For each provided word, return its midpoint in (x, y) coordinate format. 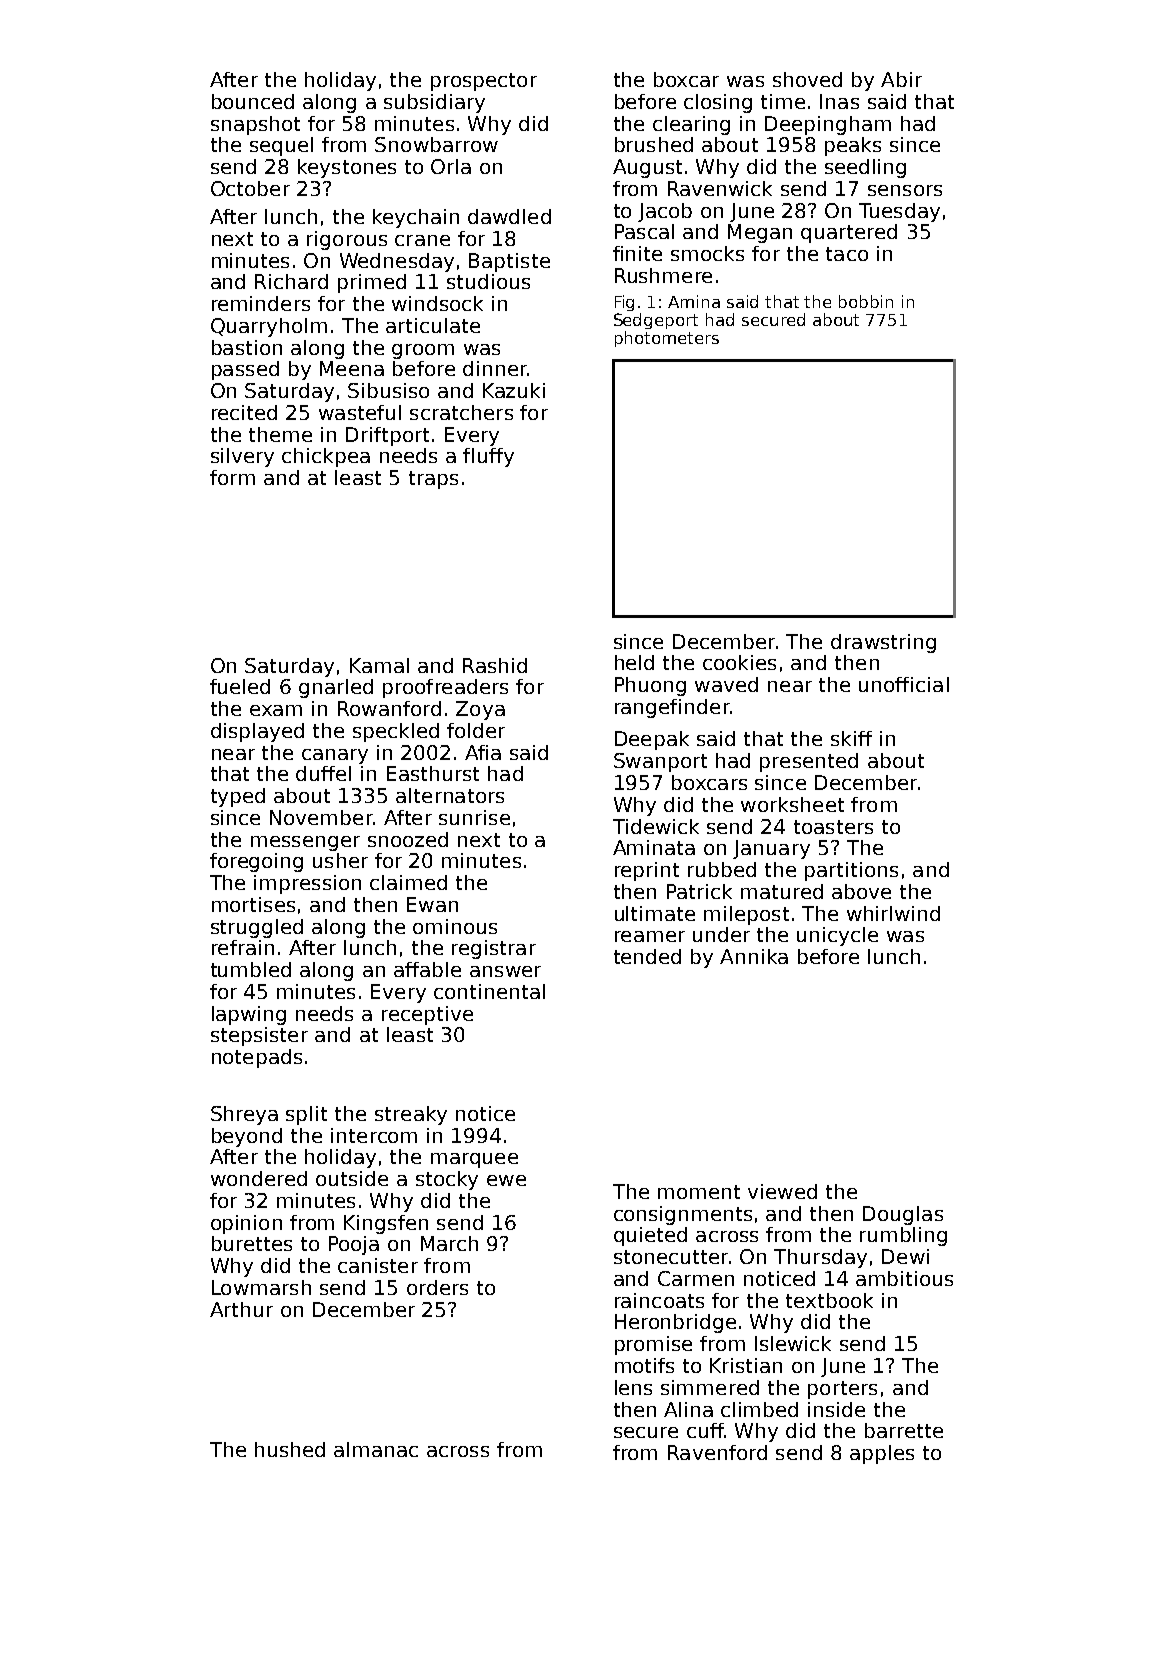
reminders (261, 303)
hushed (290, 1449)
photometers (667, 339)
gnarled (336, 688)
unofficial (904, 684)
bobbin (866, 301)
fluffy (488, 457)
